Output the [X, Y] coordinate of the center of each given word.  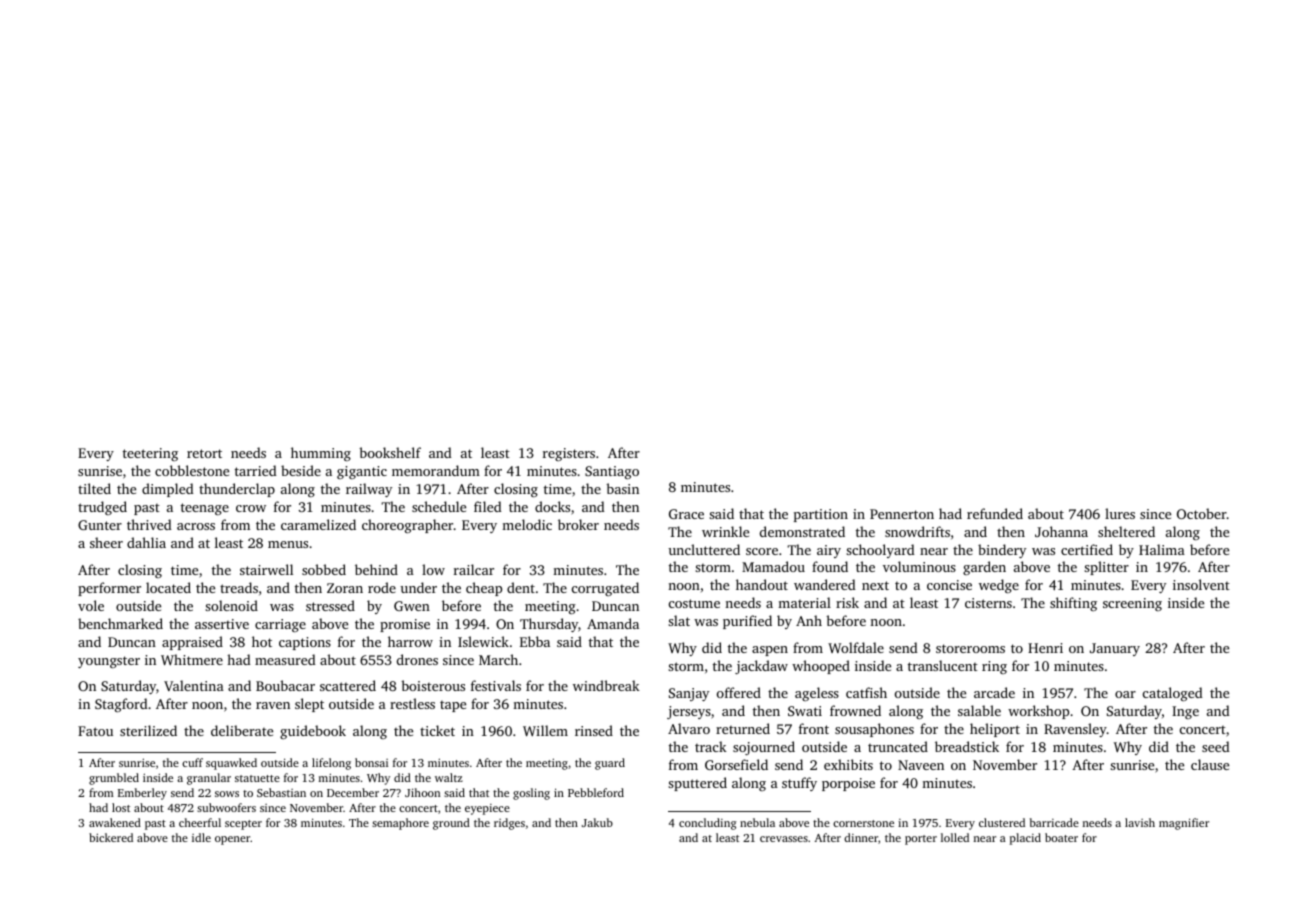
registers [569, 454]
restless [412, 703]
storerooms [970, 648]
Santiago [612, 472]
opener [233, 840]
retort [204, 453]
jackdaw [761, 667]
